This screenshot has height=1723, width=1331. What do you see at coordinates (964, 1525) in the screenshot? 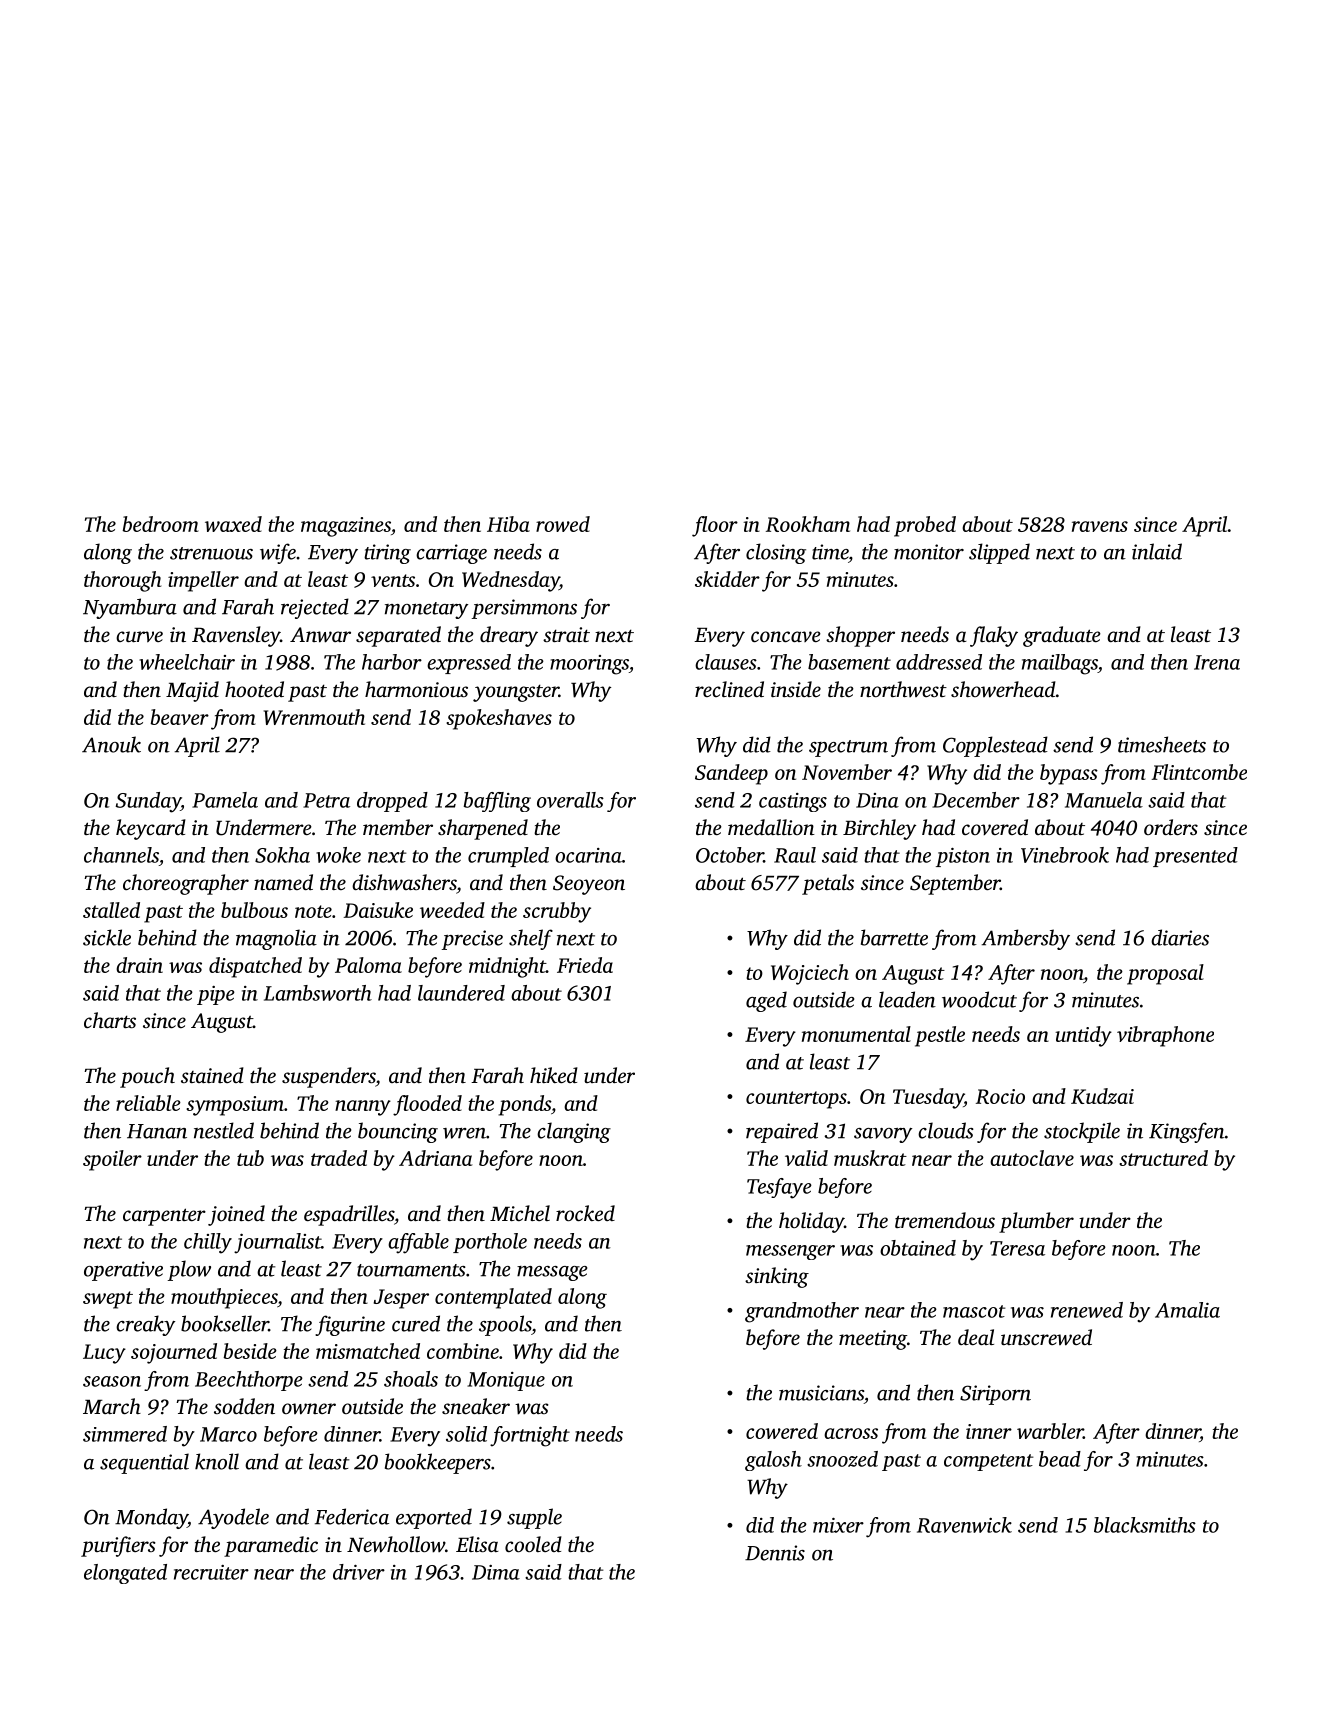
I see `Ravenwick` at bounding box center [964, 1525].
